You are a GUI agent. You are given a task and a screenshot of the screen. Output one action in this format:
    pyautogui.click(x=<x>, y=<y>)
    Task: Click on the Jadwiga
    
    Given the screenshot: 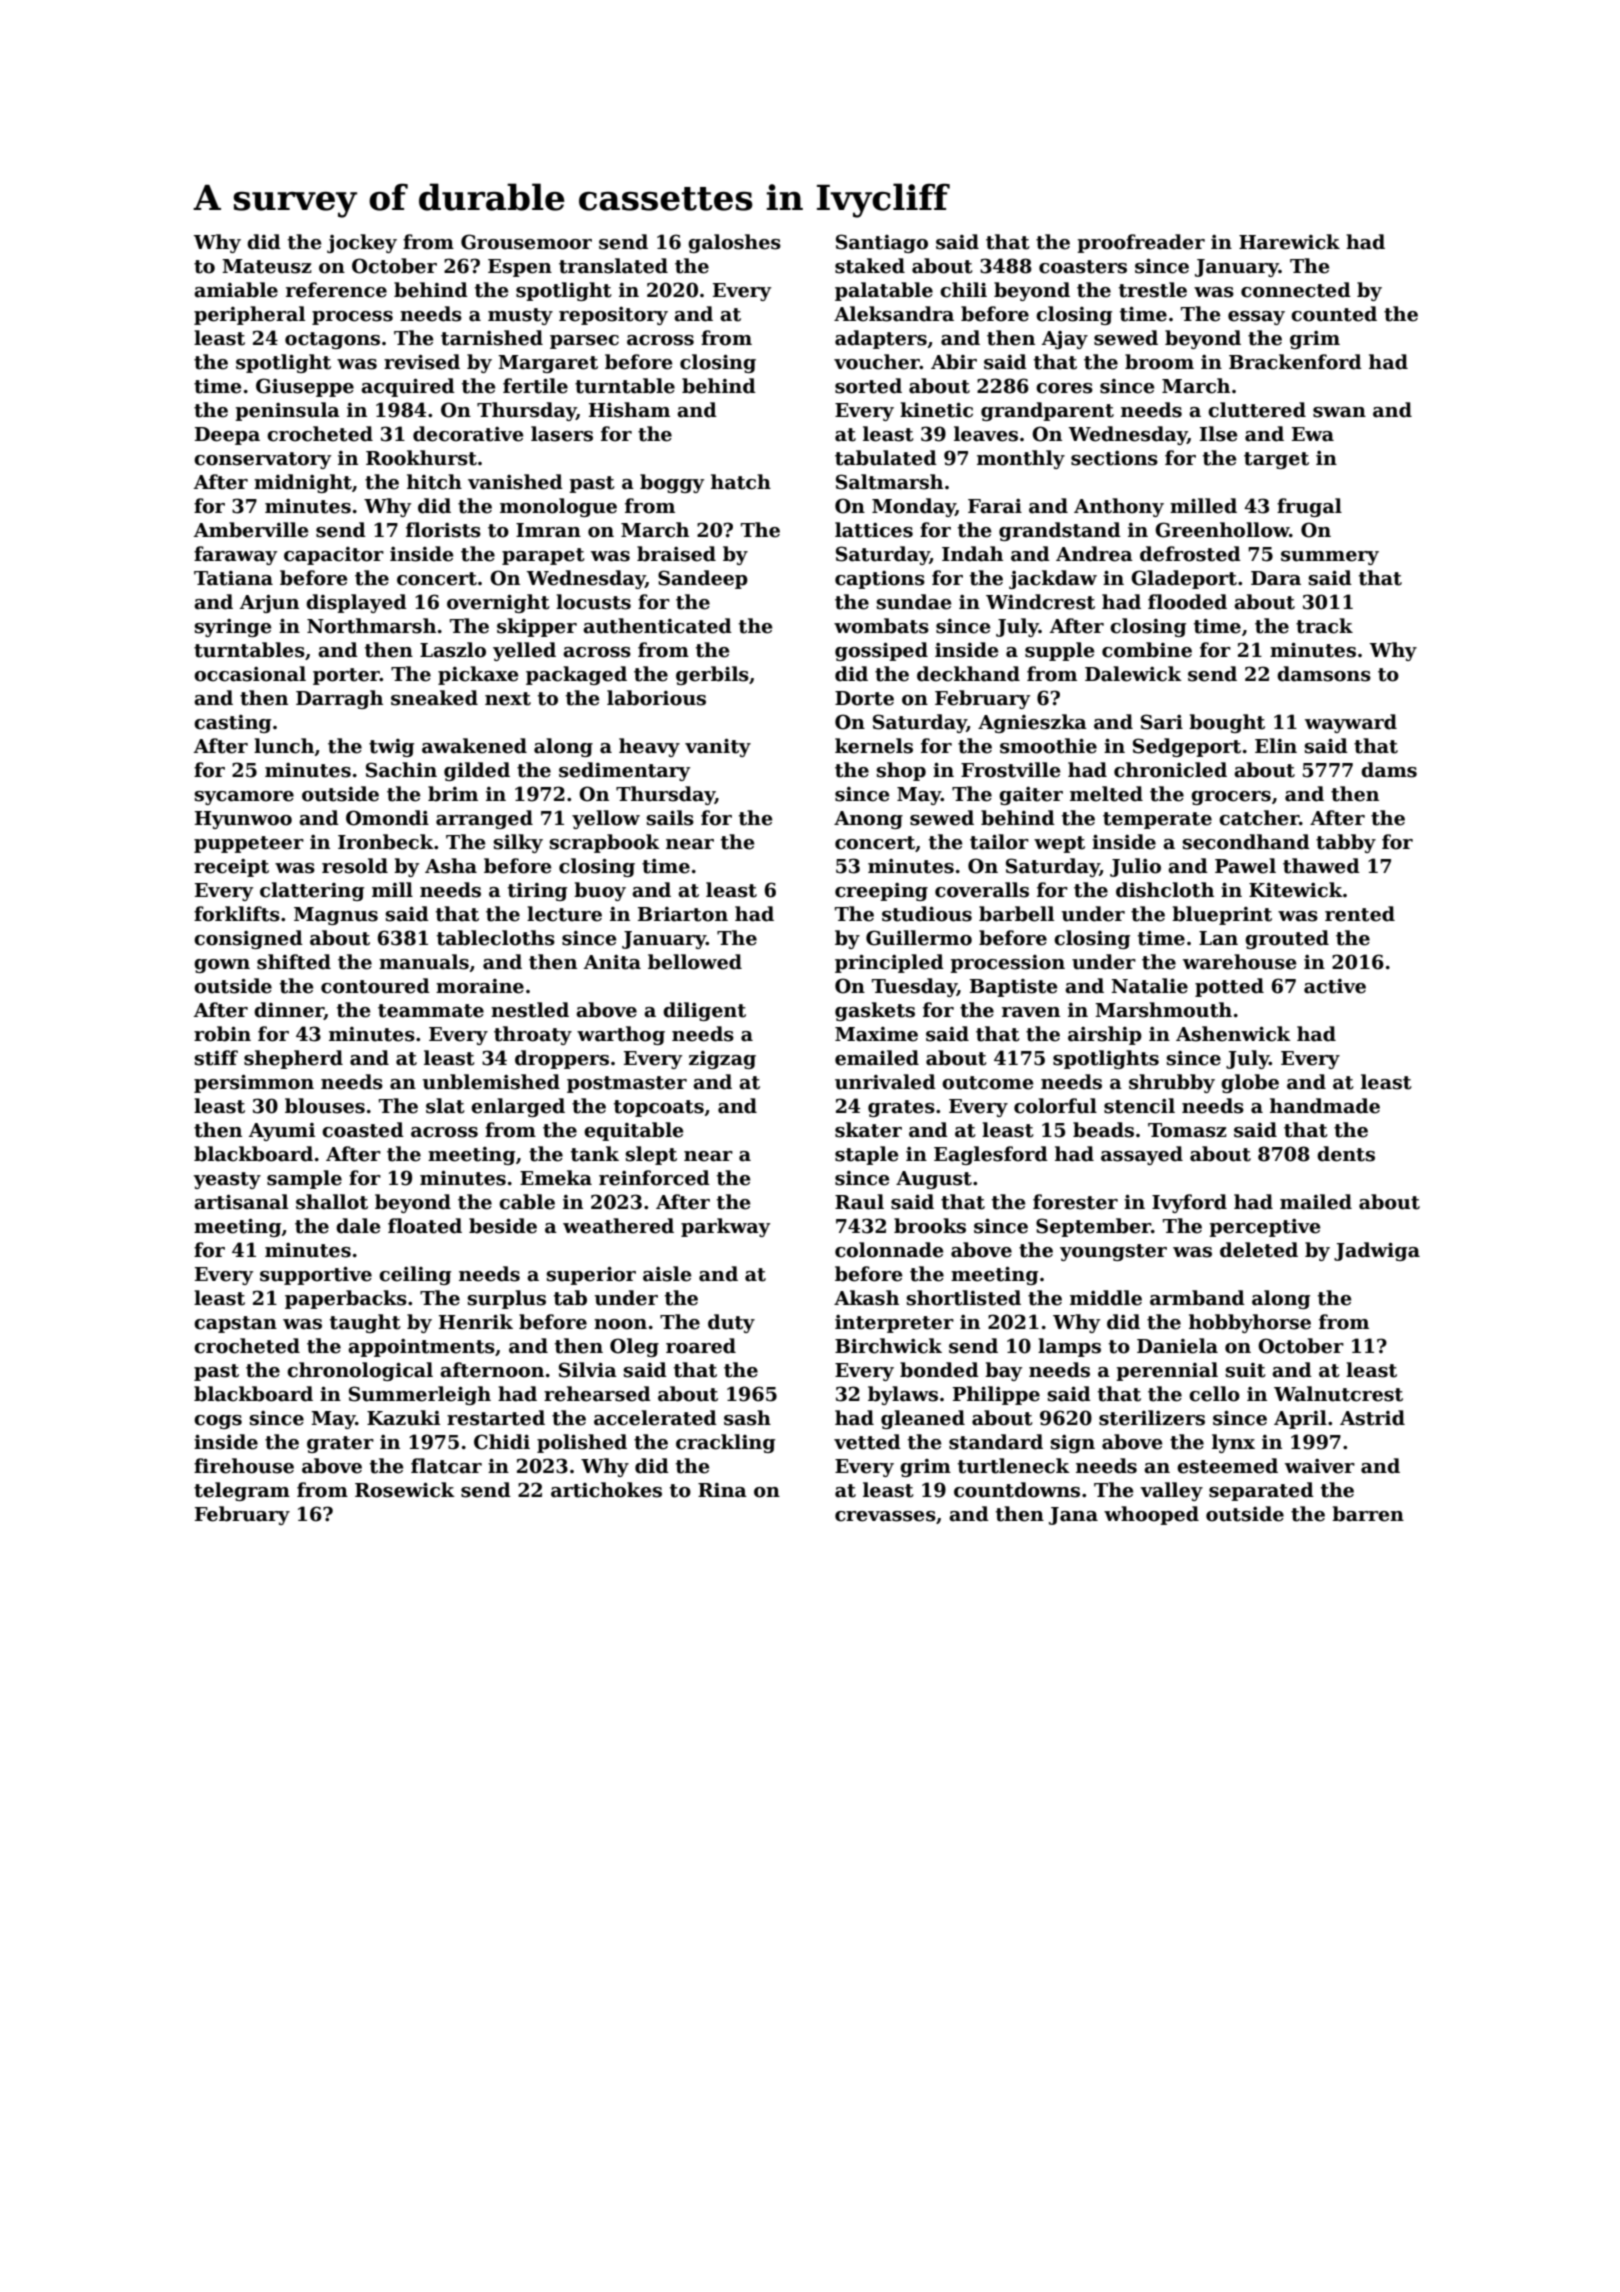 What is the action you would take?
    pyautogui.click(x=1377, y=1251)
